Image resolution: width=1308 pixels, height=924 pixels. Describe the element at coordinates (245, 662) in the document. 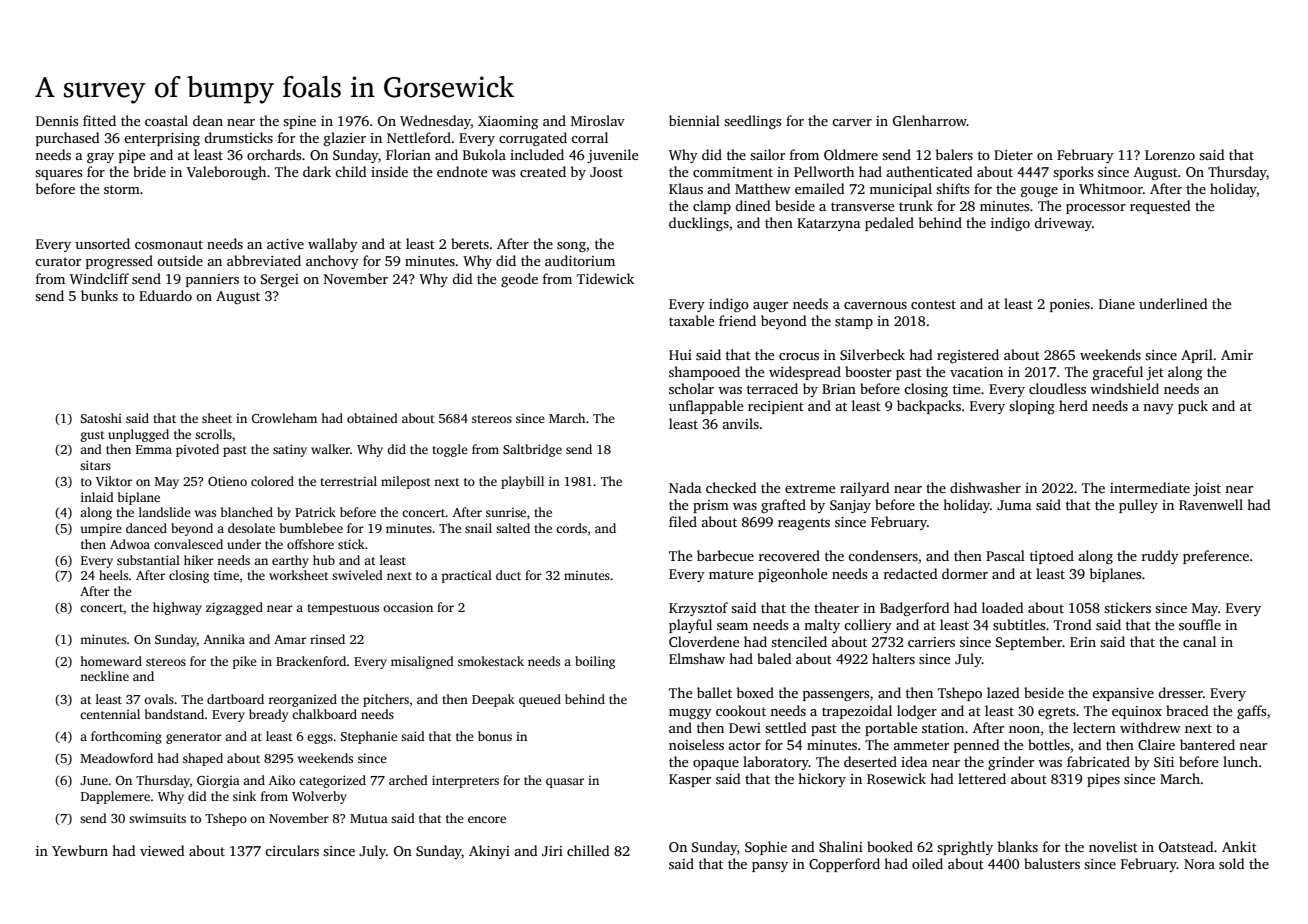

I see `pike` at that location.
